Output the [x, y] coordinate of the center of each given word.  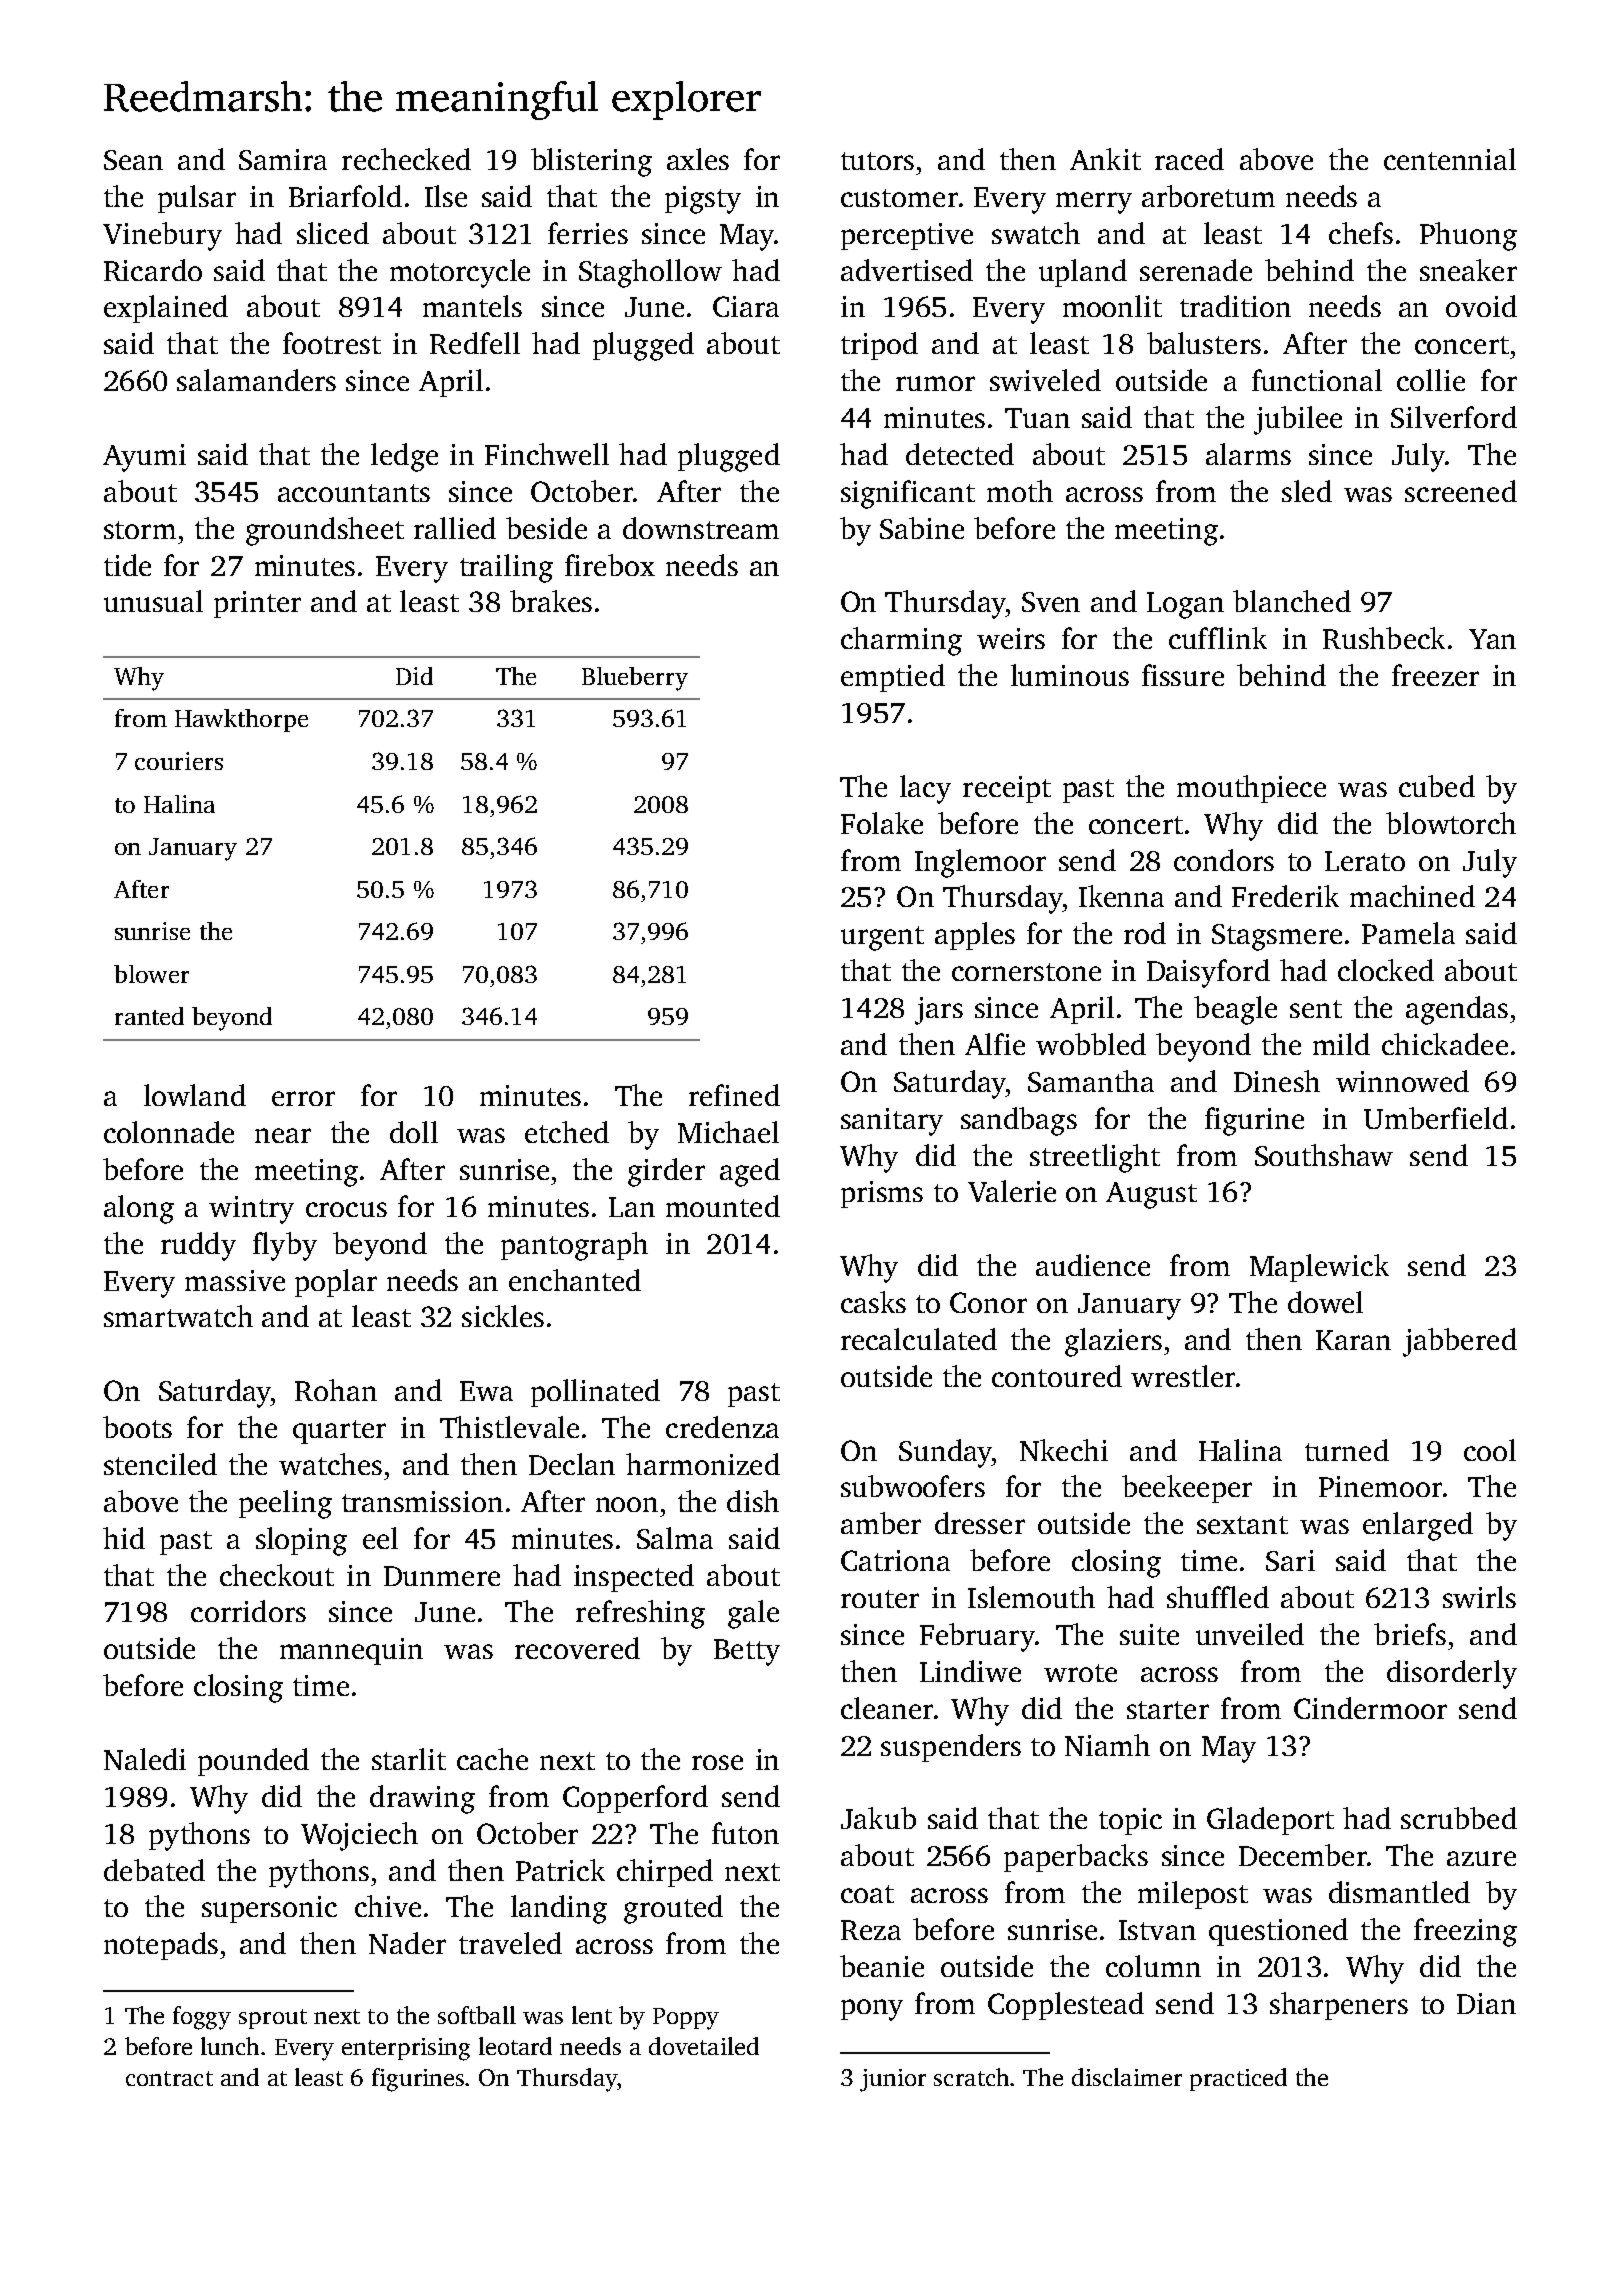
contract [169, 2078]
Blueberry [635, 679]
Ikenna [1121, 896]
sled [1307, 491]
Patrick [560, 1870]
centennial [1450, 159]
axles [698, 159]
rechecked [406, 159]
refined [734, 1095]
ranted [149, 1016]
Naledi [145, 1759]
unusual [153, 601]
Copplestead [1066, 2006]
